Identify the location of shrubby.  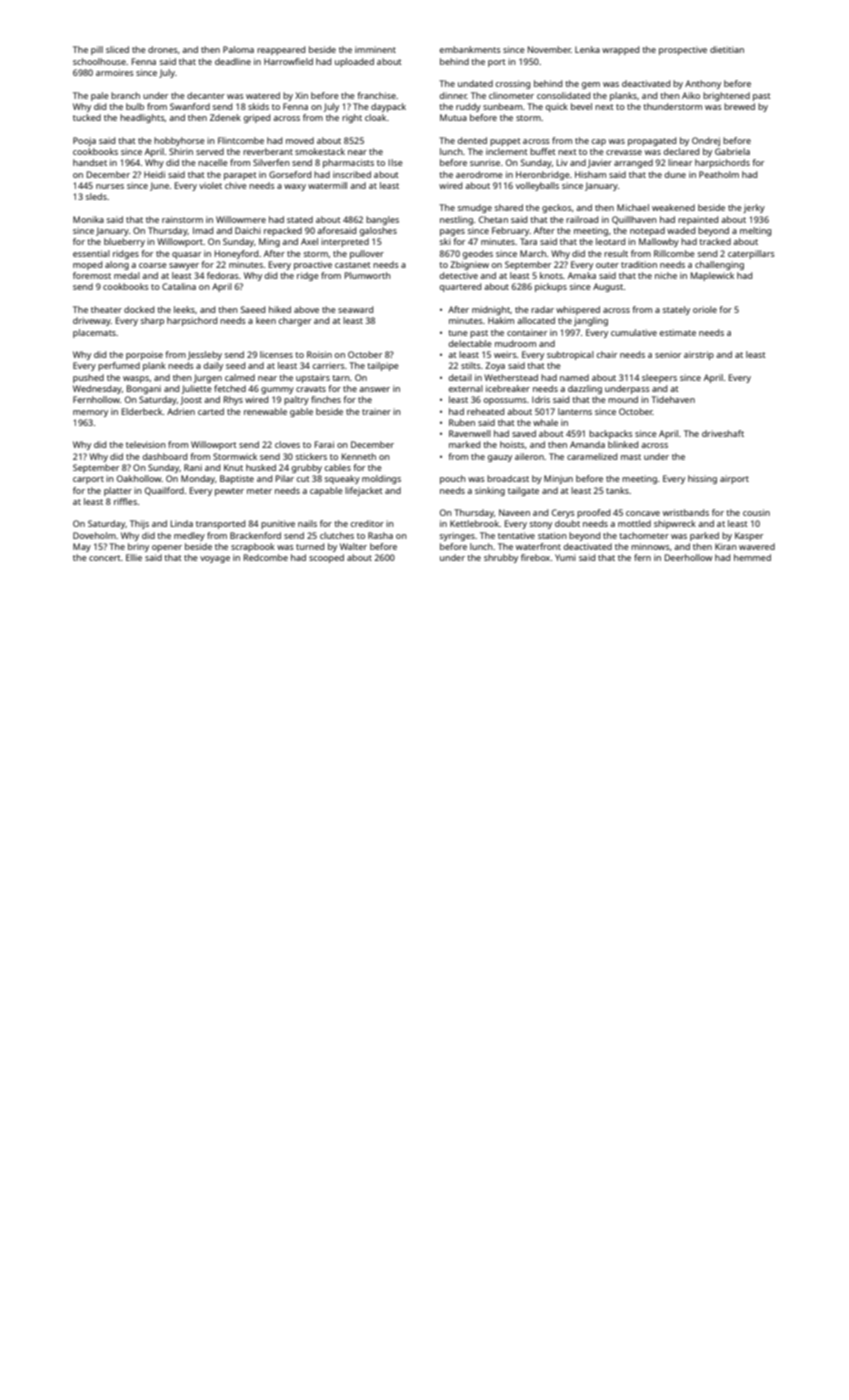
(501, 558).
